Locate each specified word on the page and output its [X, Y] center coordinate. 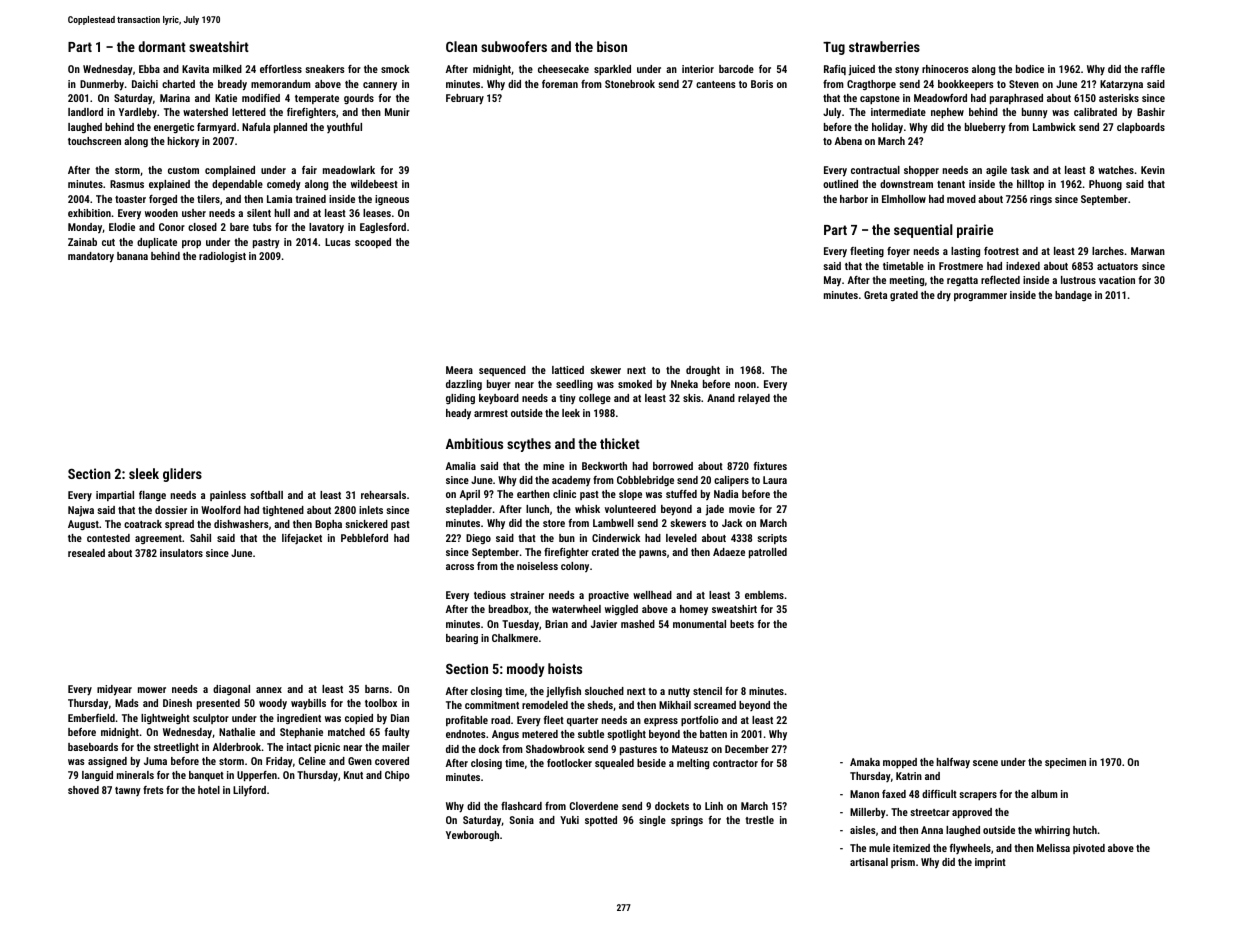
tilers [208, 199]
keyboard [499, 399]
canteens [716, 84]
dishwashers [241, 524]
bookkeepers [966, 85]
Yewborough [472, 836]
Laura [775, 480]
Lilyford [249, 791]
